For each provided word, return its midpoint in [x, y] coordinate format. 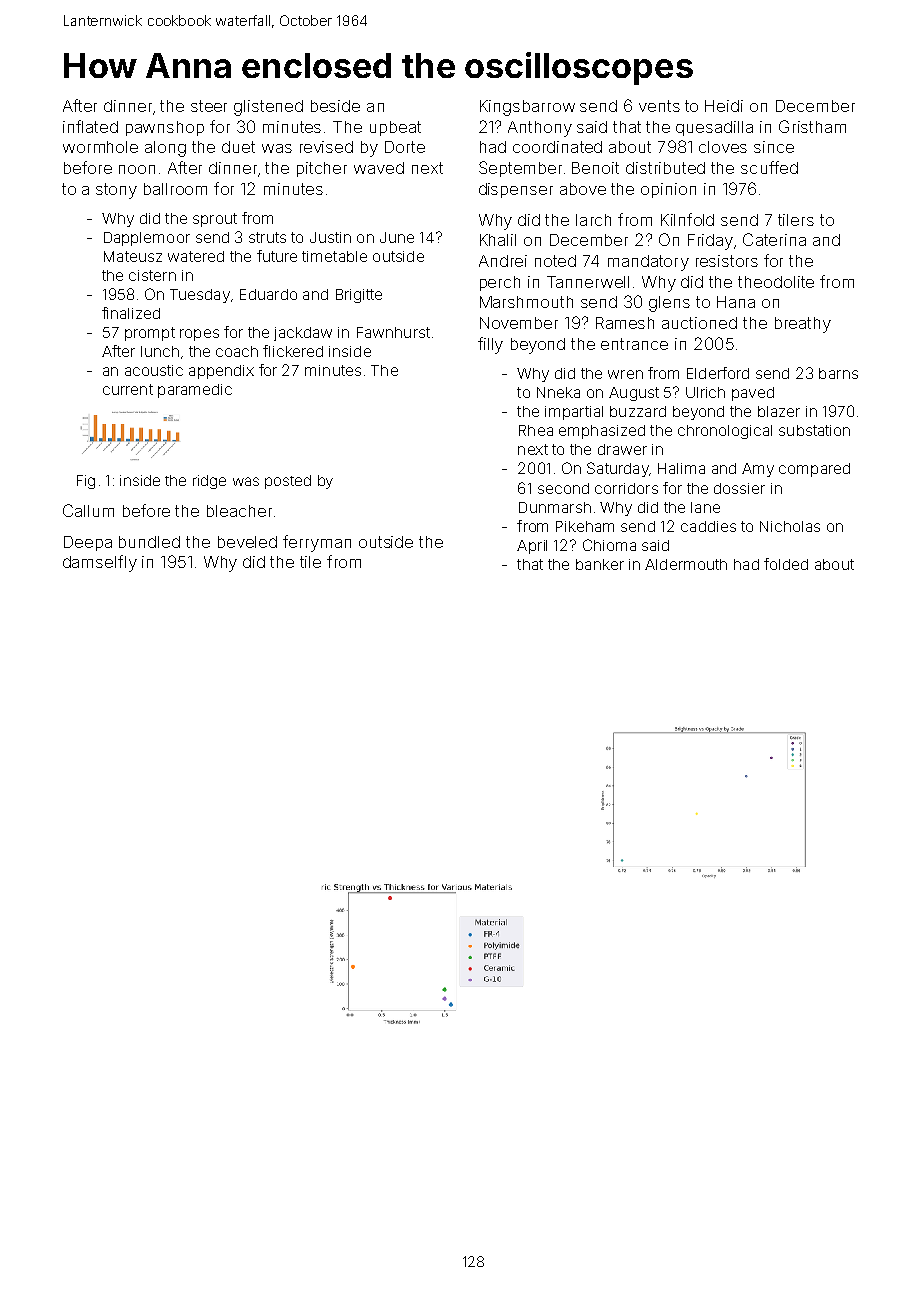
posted [288, 482]
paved [753, 394]
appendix [221, 372]
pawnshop [165, 128]
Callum [88, 510]
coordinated [557, 147]
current [128, 389]
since [774, 147]
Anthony [540, 129]
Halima [681, 468]
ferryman [317, 543]
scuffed [769, 167]
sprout [215, 220]
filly [490, 345]
